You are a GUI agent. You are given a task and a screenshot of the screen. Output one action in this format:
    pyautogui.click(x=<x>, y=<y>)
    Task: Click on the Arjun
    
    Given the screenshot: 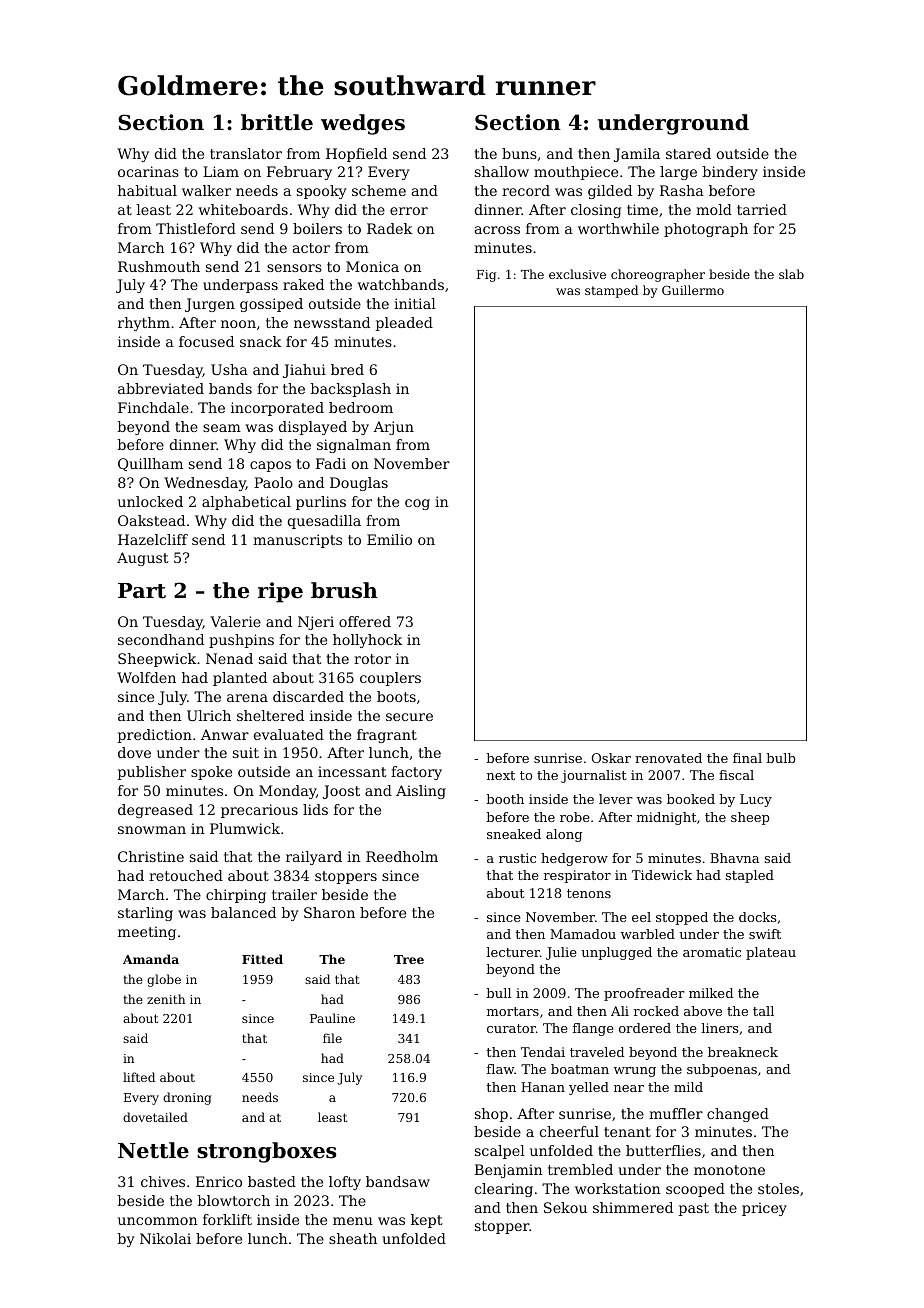 What is the action you would take?
    pyautogui.click(x=394, y=428)
